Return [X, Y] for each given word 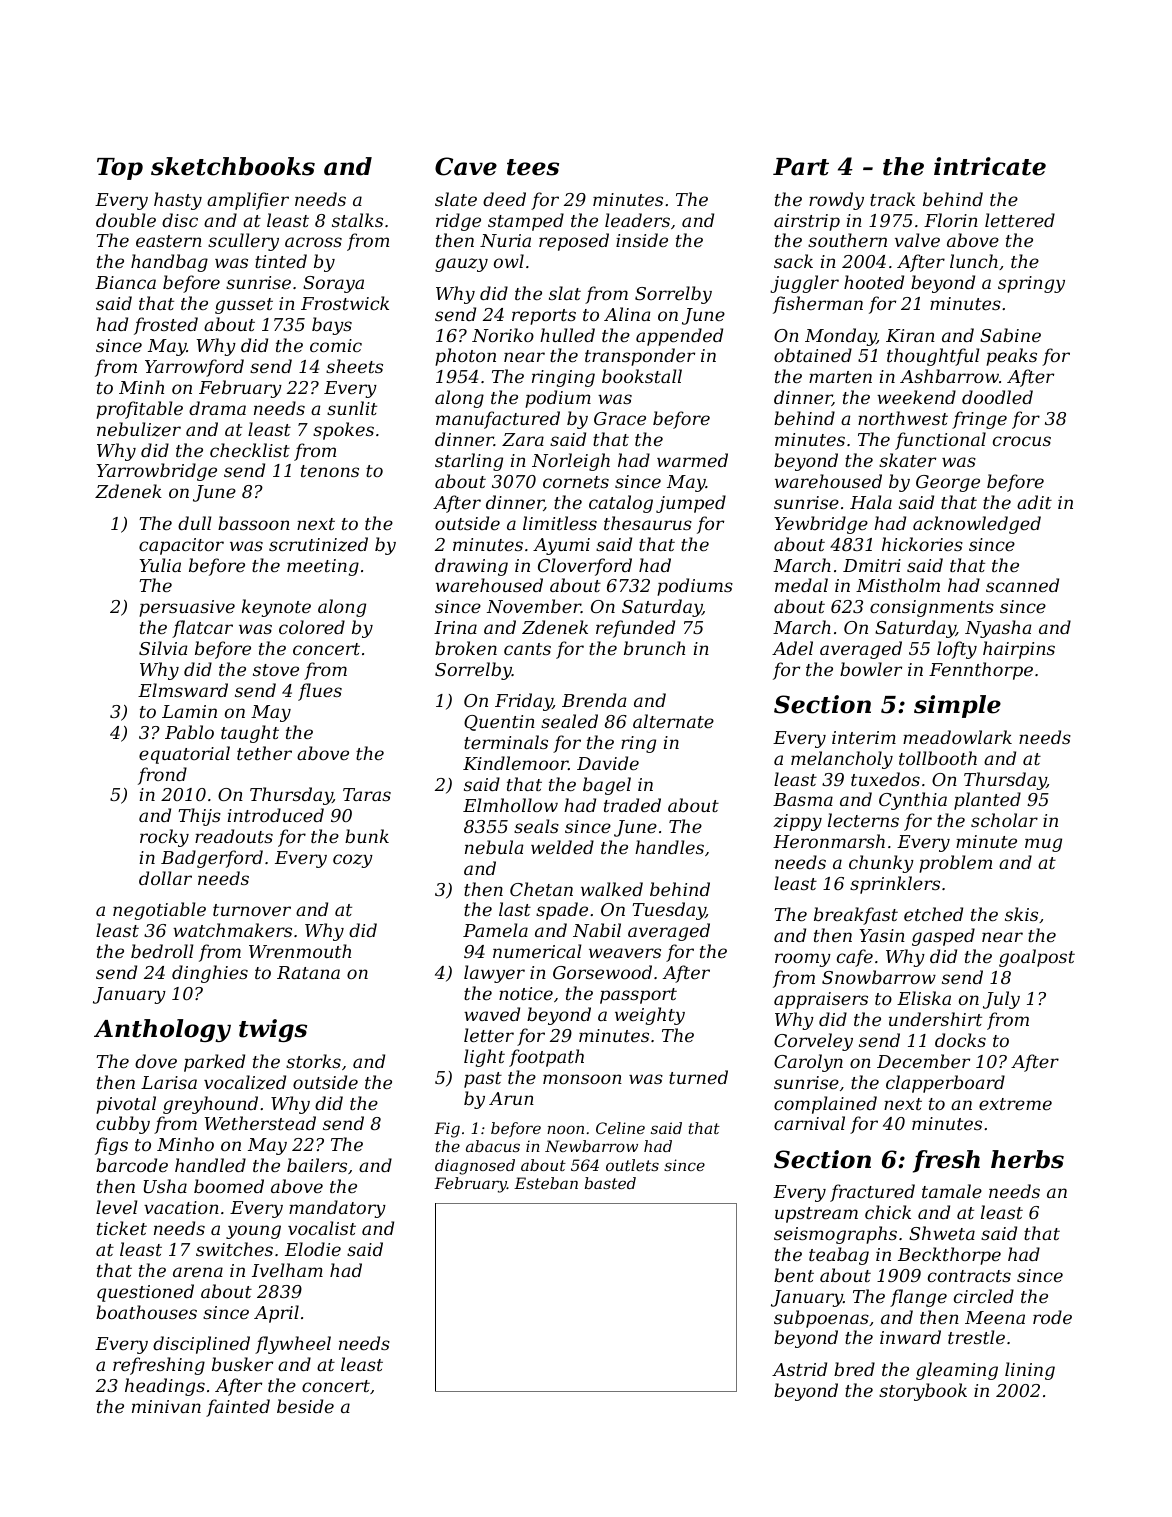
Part [801, 167]
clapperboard [945, 1084]
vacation [181, 1207]
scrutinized [318, 544]
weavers [625, 953]
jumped [691, 504]
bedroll [162, 951]
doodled [997, 397]
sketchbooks [233, 166]
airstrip [807, 222]
